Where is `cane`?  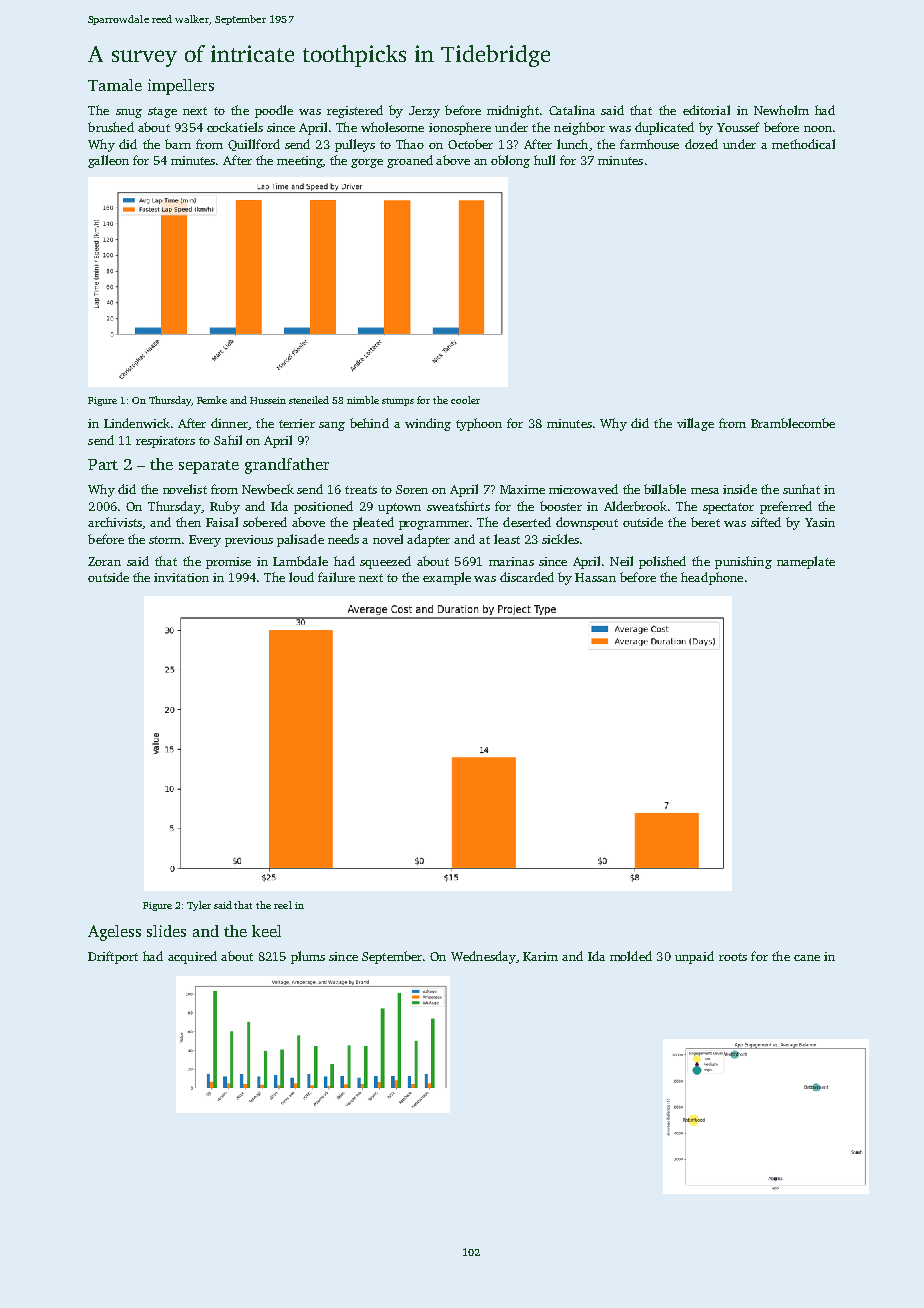
cane is located at coordinates (807, 958).
